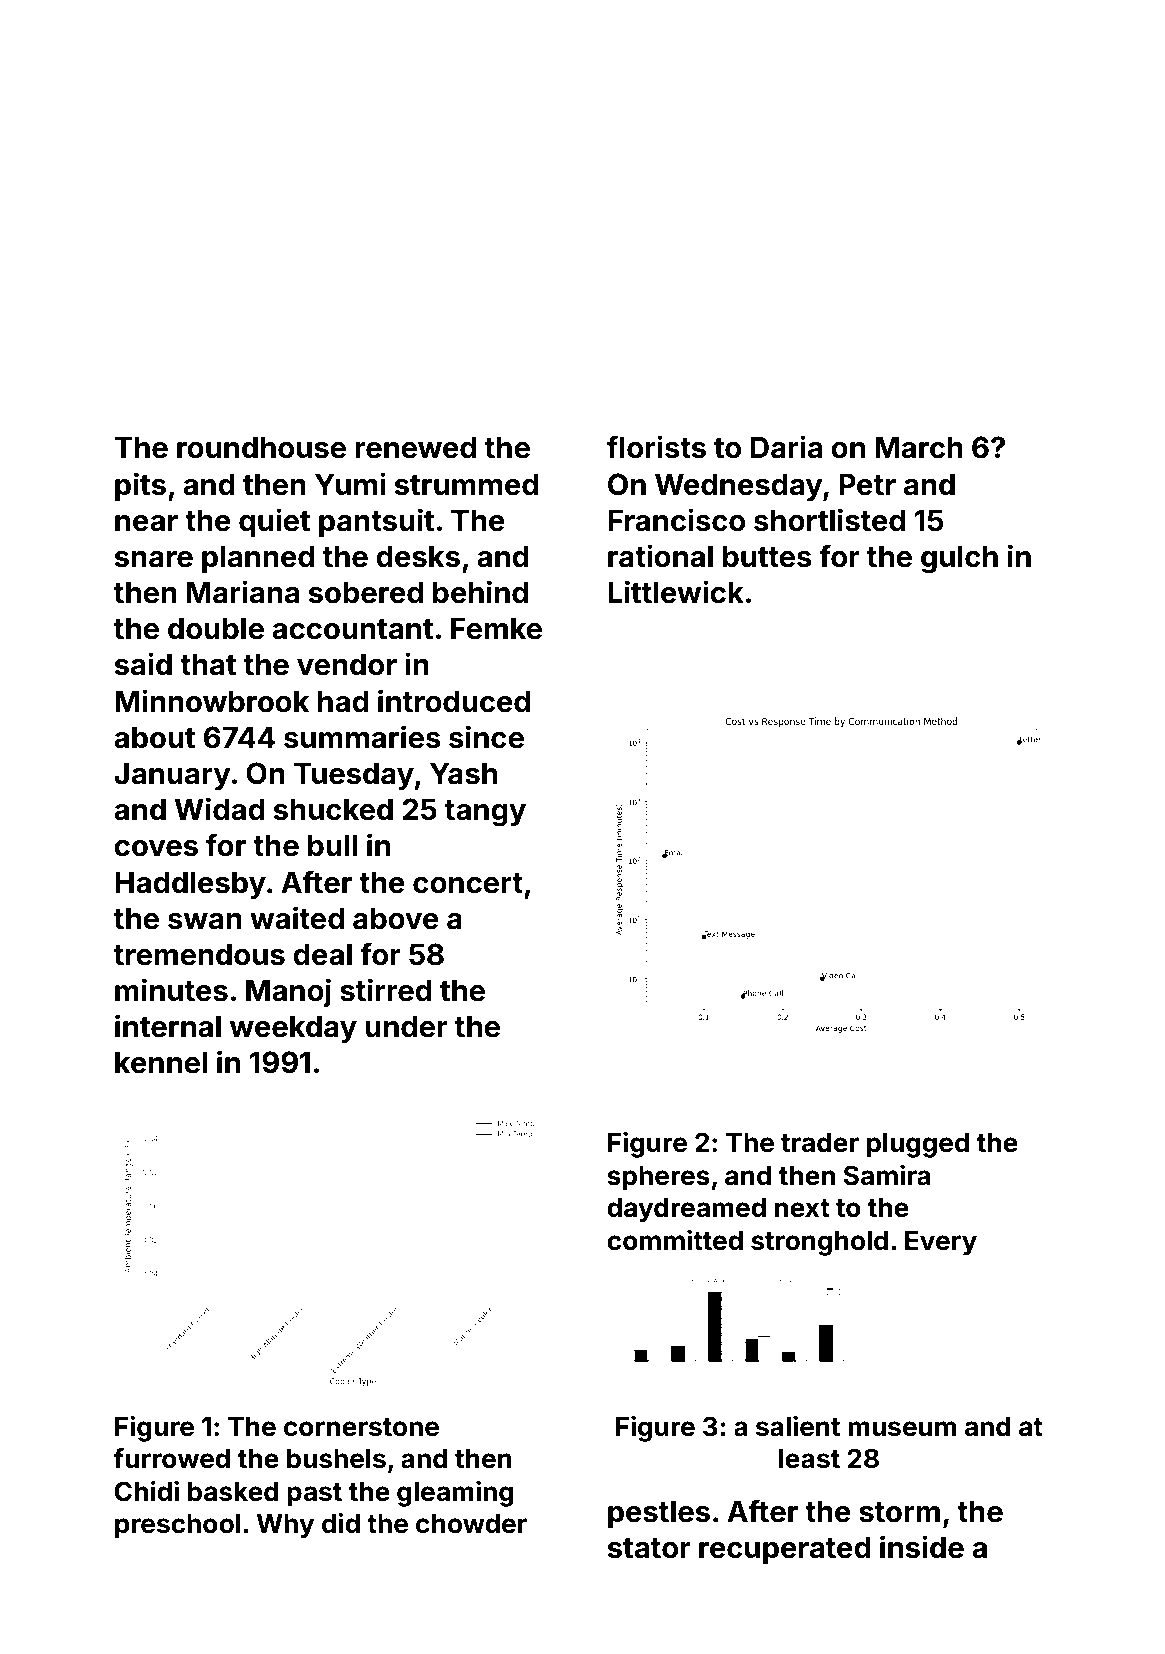  What do you see at coordinates (941, 1243) in the image?
I see `Every` at bounding box center [941, 1243].
